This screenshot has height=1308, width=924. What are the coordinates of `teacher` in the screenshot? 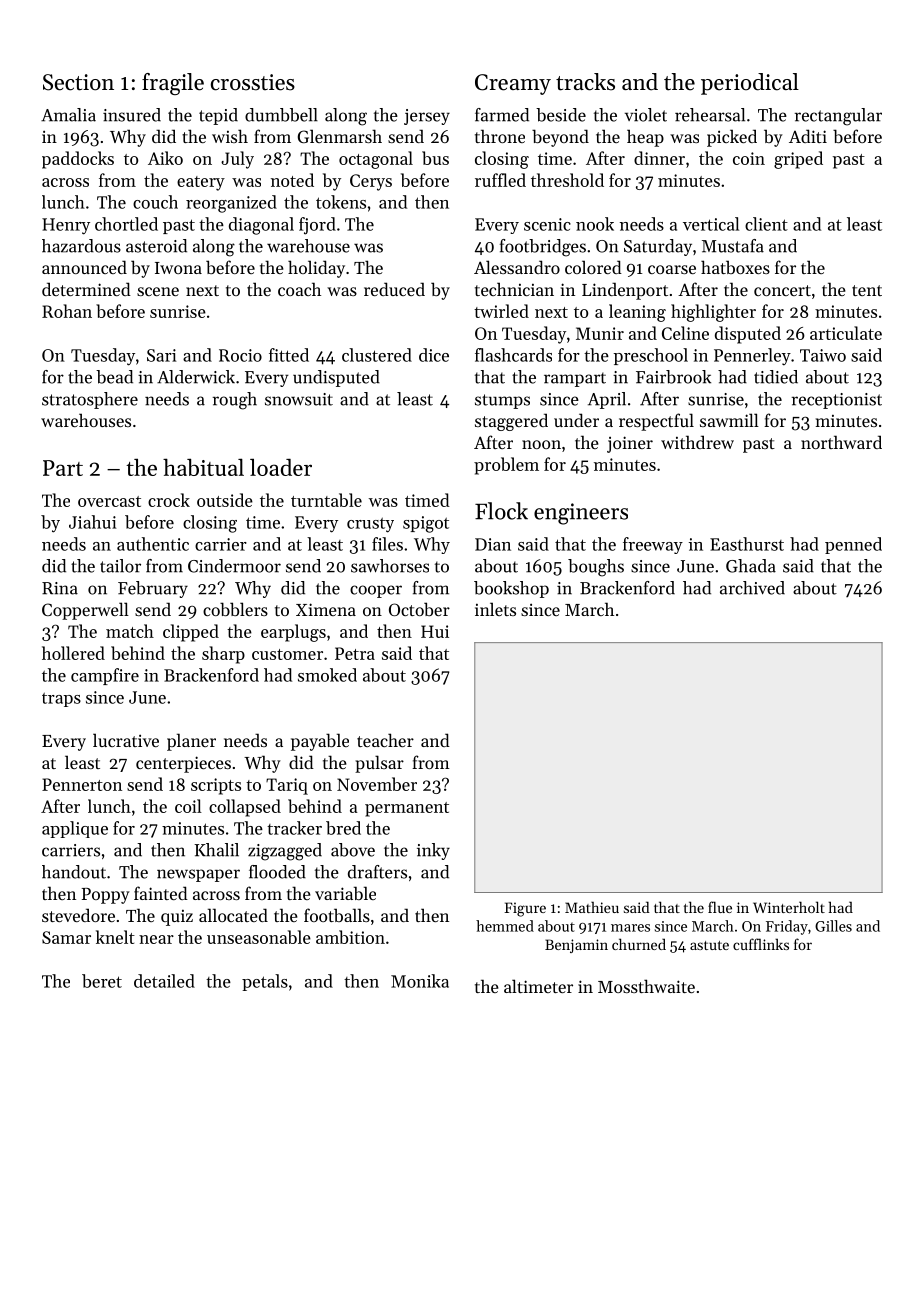 It's located at (385, 740).
